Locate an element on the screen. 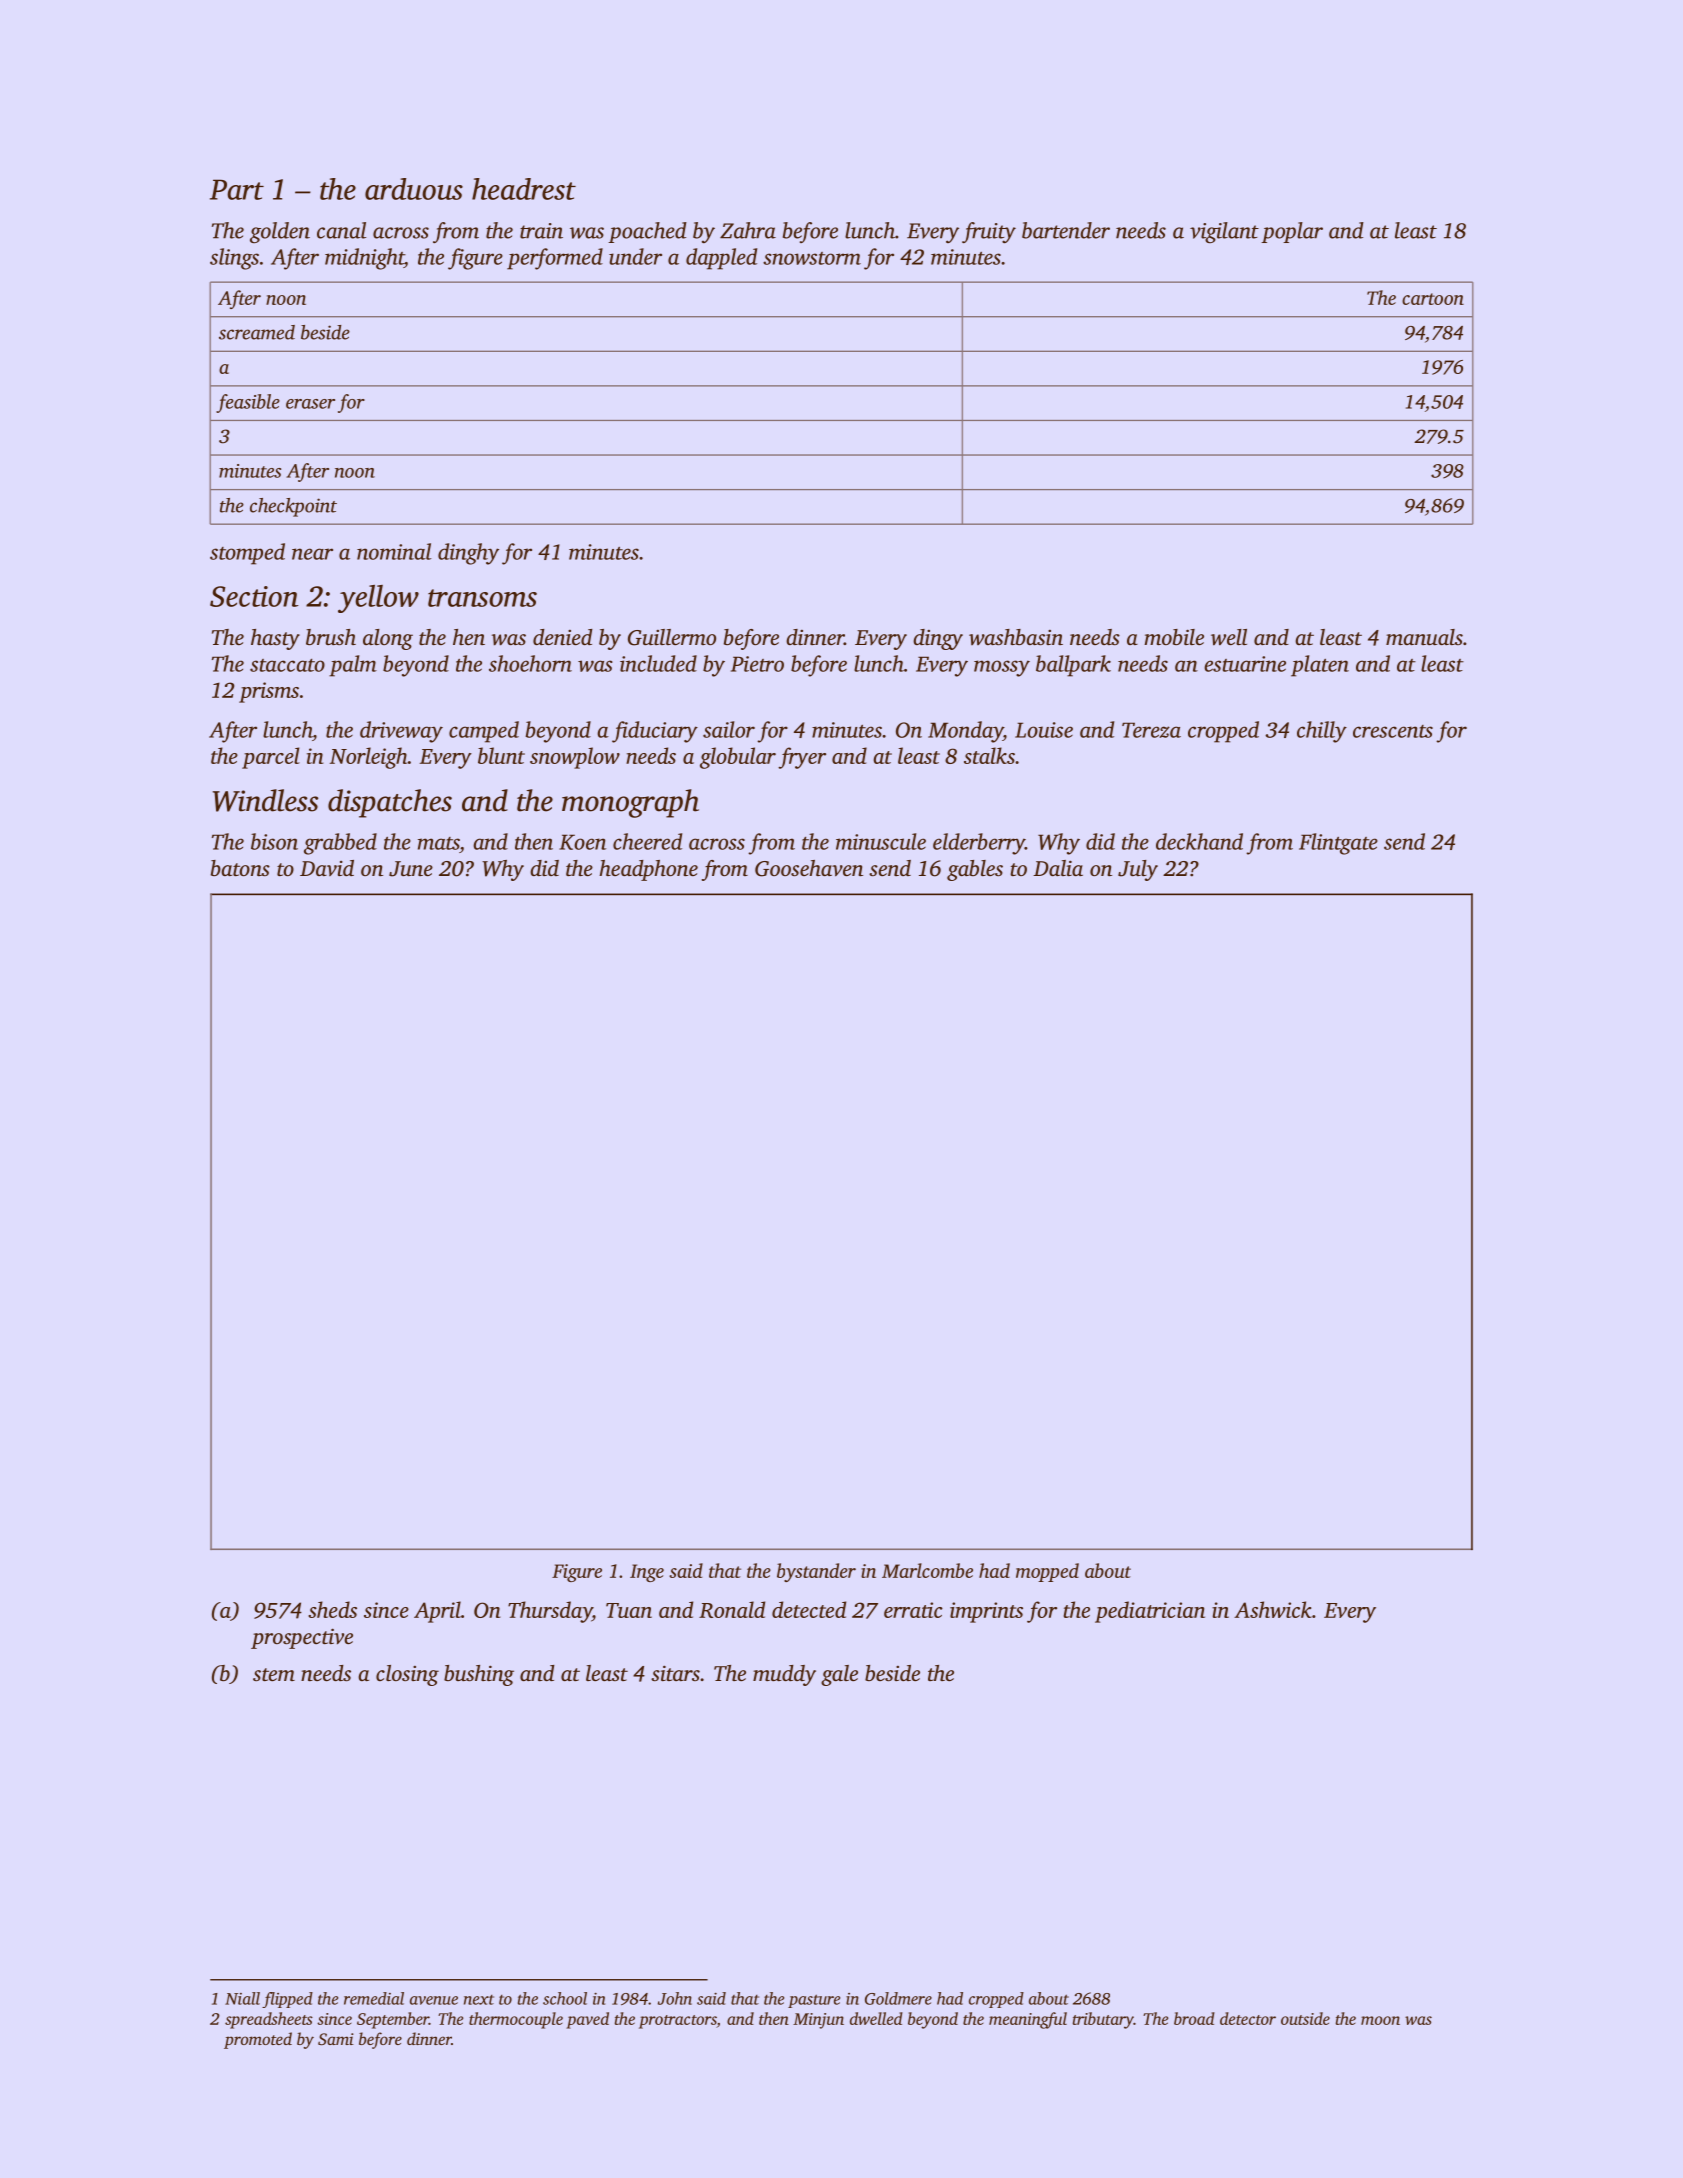  fruity is located at coordinates (989, 232).
